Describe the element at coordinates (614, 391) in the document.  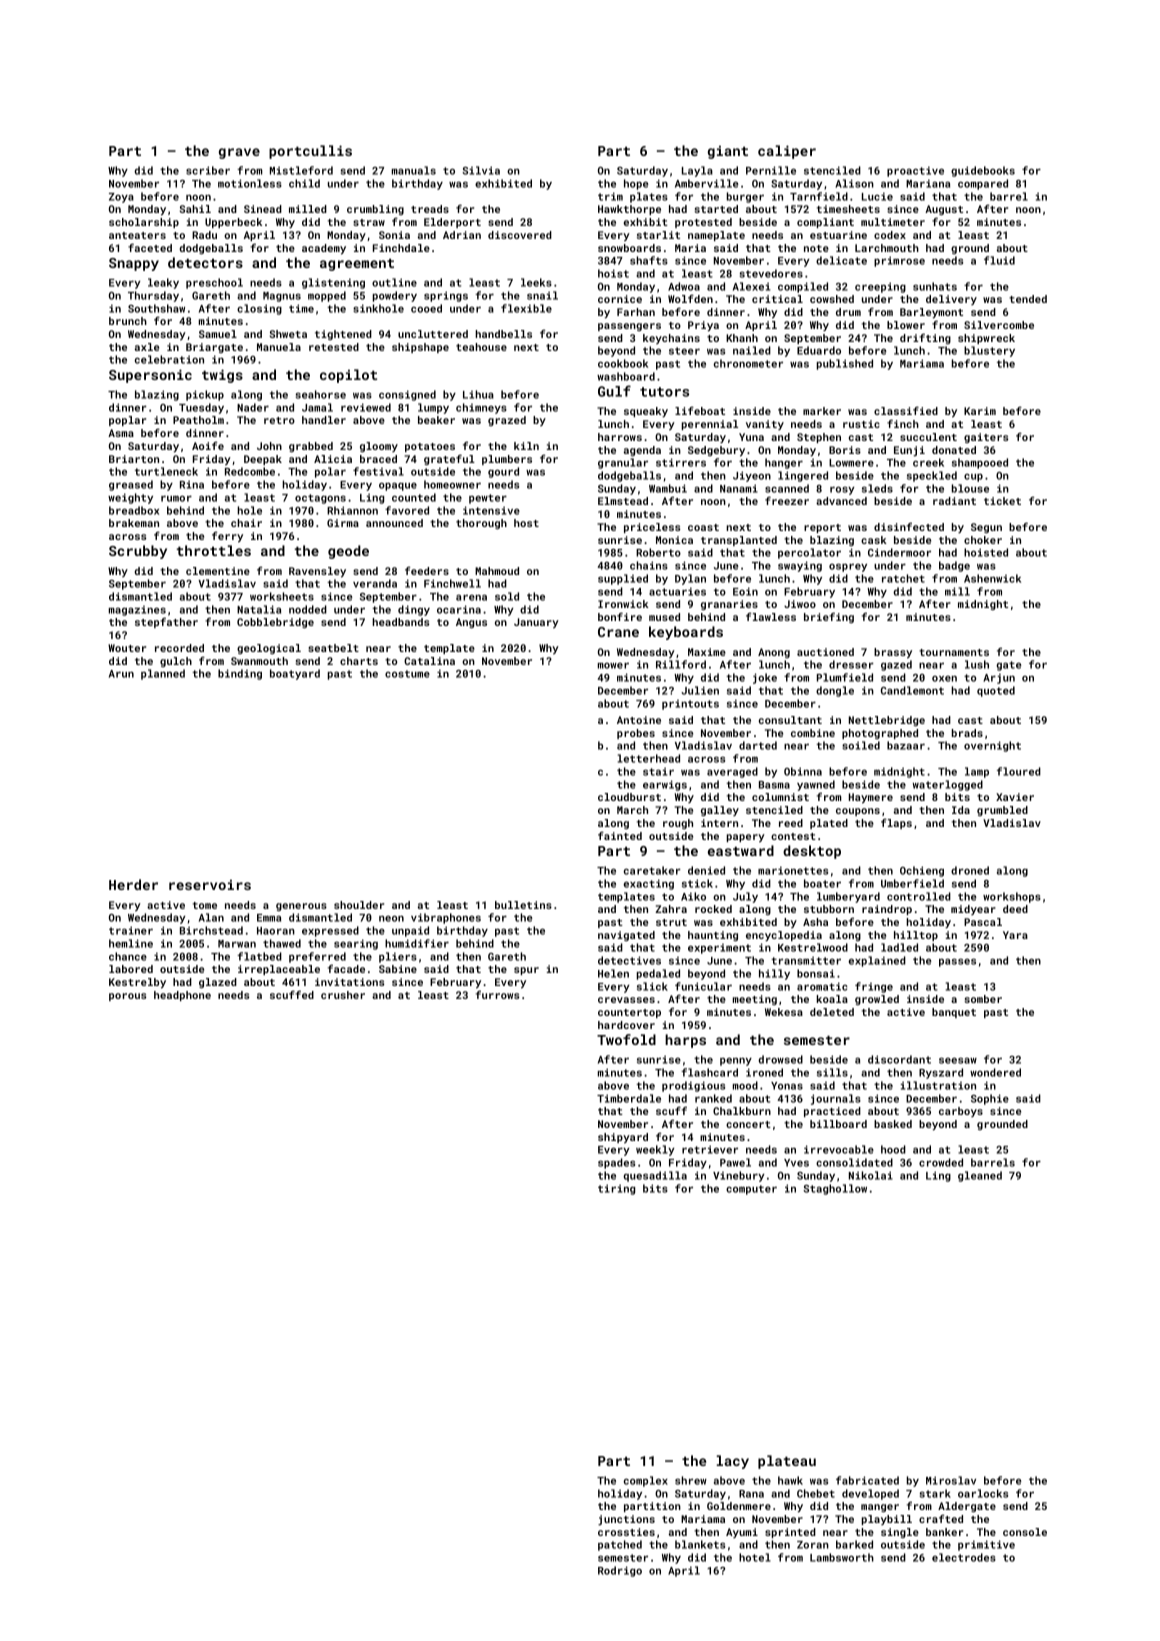
I see `Gulf` at that location.
